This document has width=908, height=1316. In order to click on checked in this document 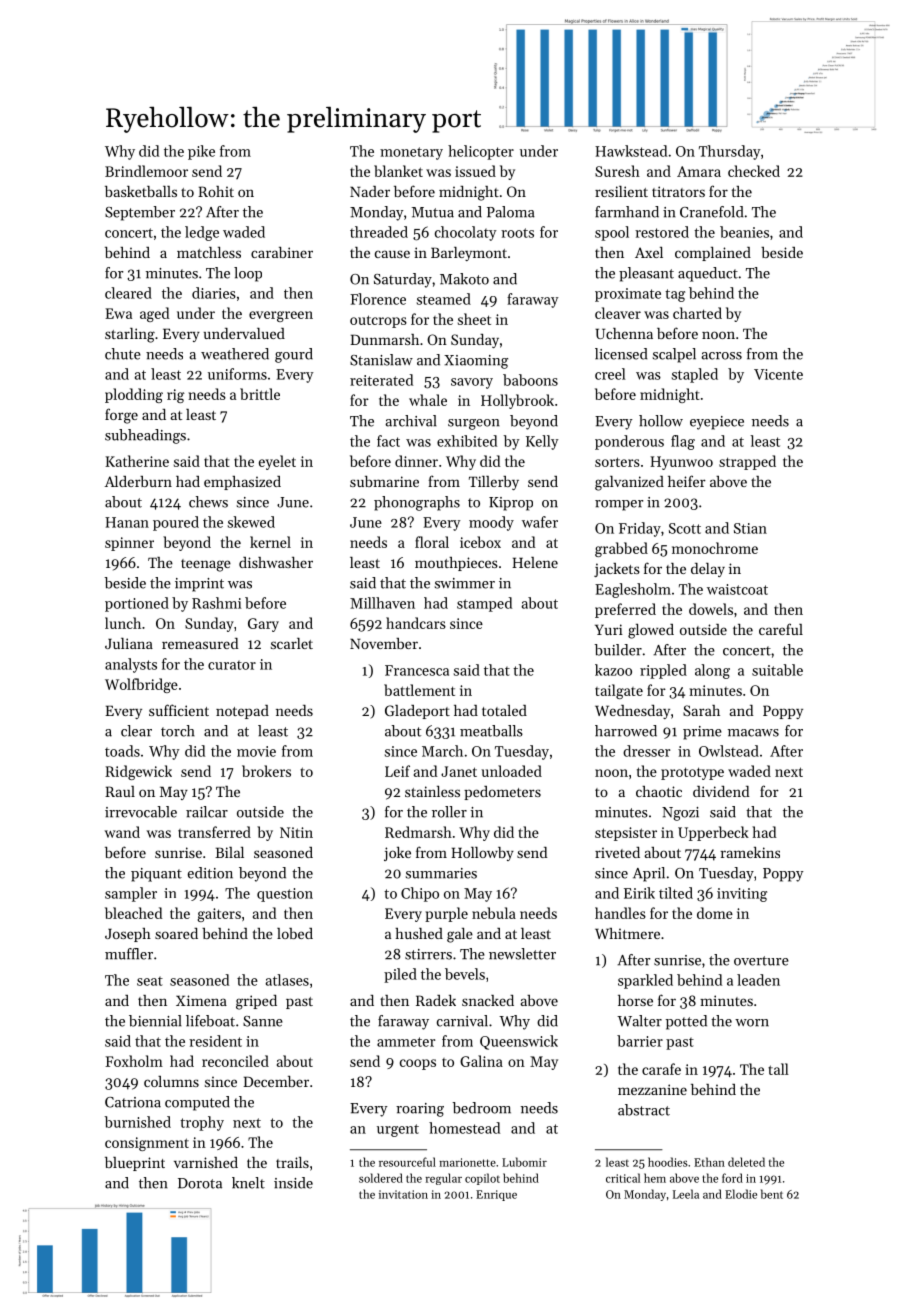, I will do `click(754, 171)`.
